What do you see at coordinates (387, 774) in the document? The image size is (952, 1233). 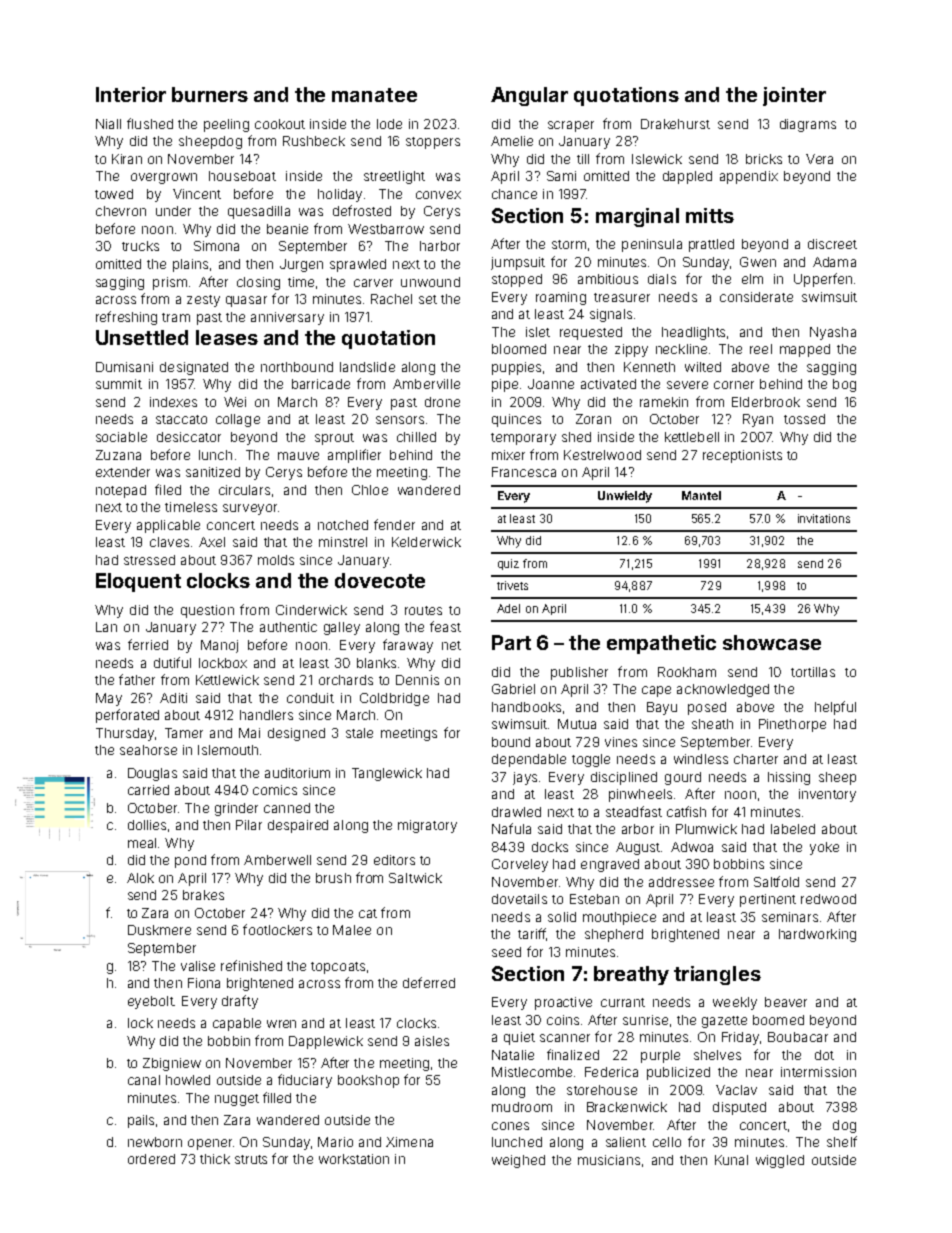 I see `Tanglewick` at bounding box center [387, 774].
